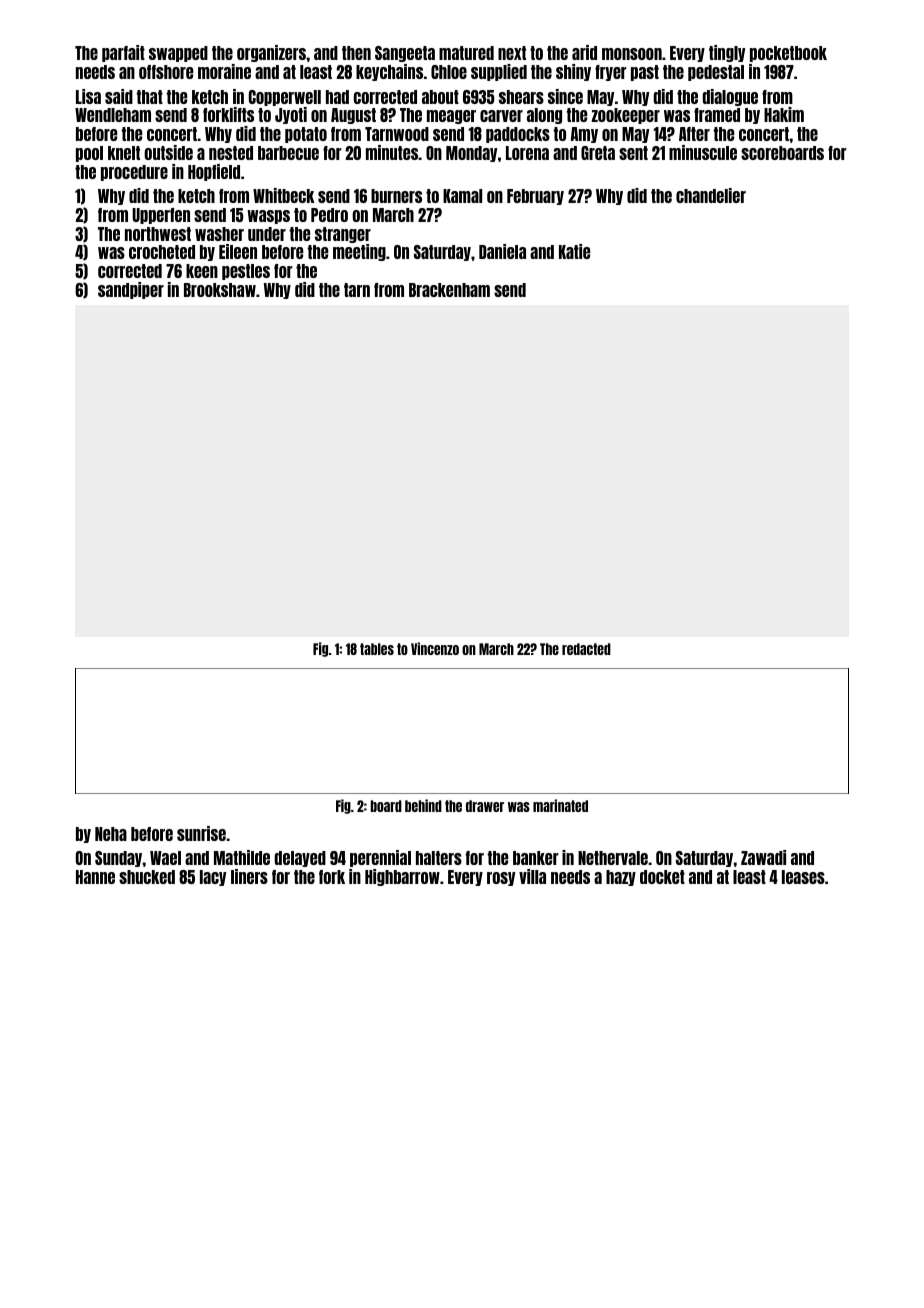 This screenshot has height=1308, width=924. I want to click on Brackenham, so click(449, 290).
